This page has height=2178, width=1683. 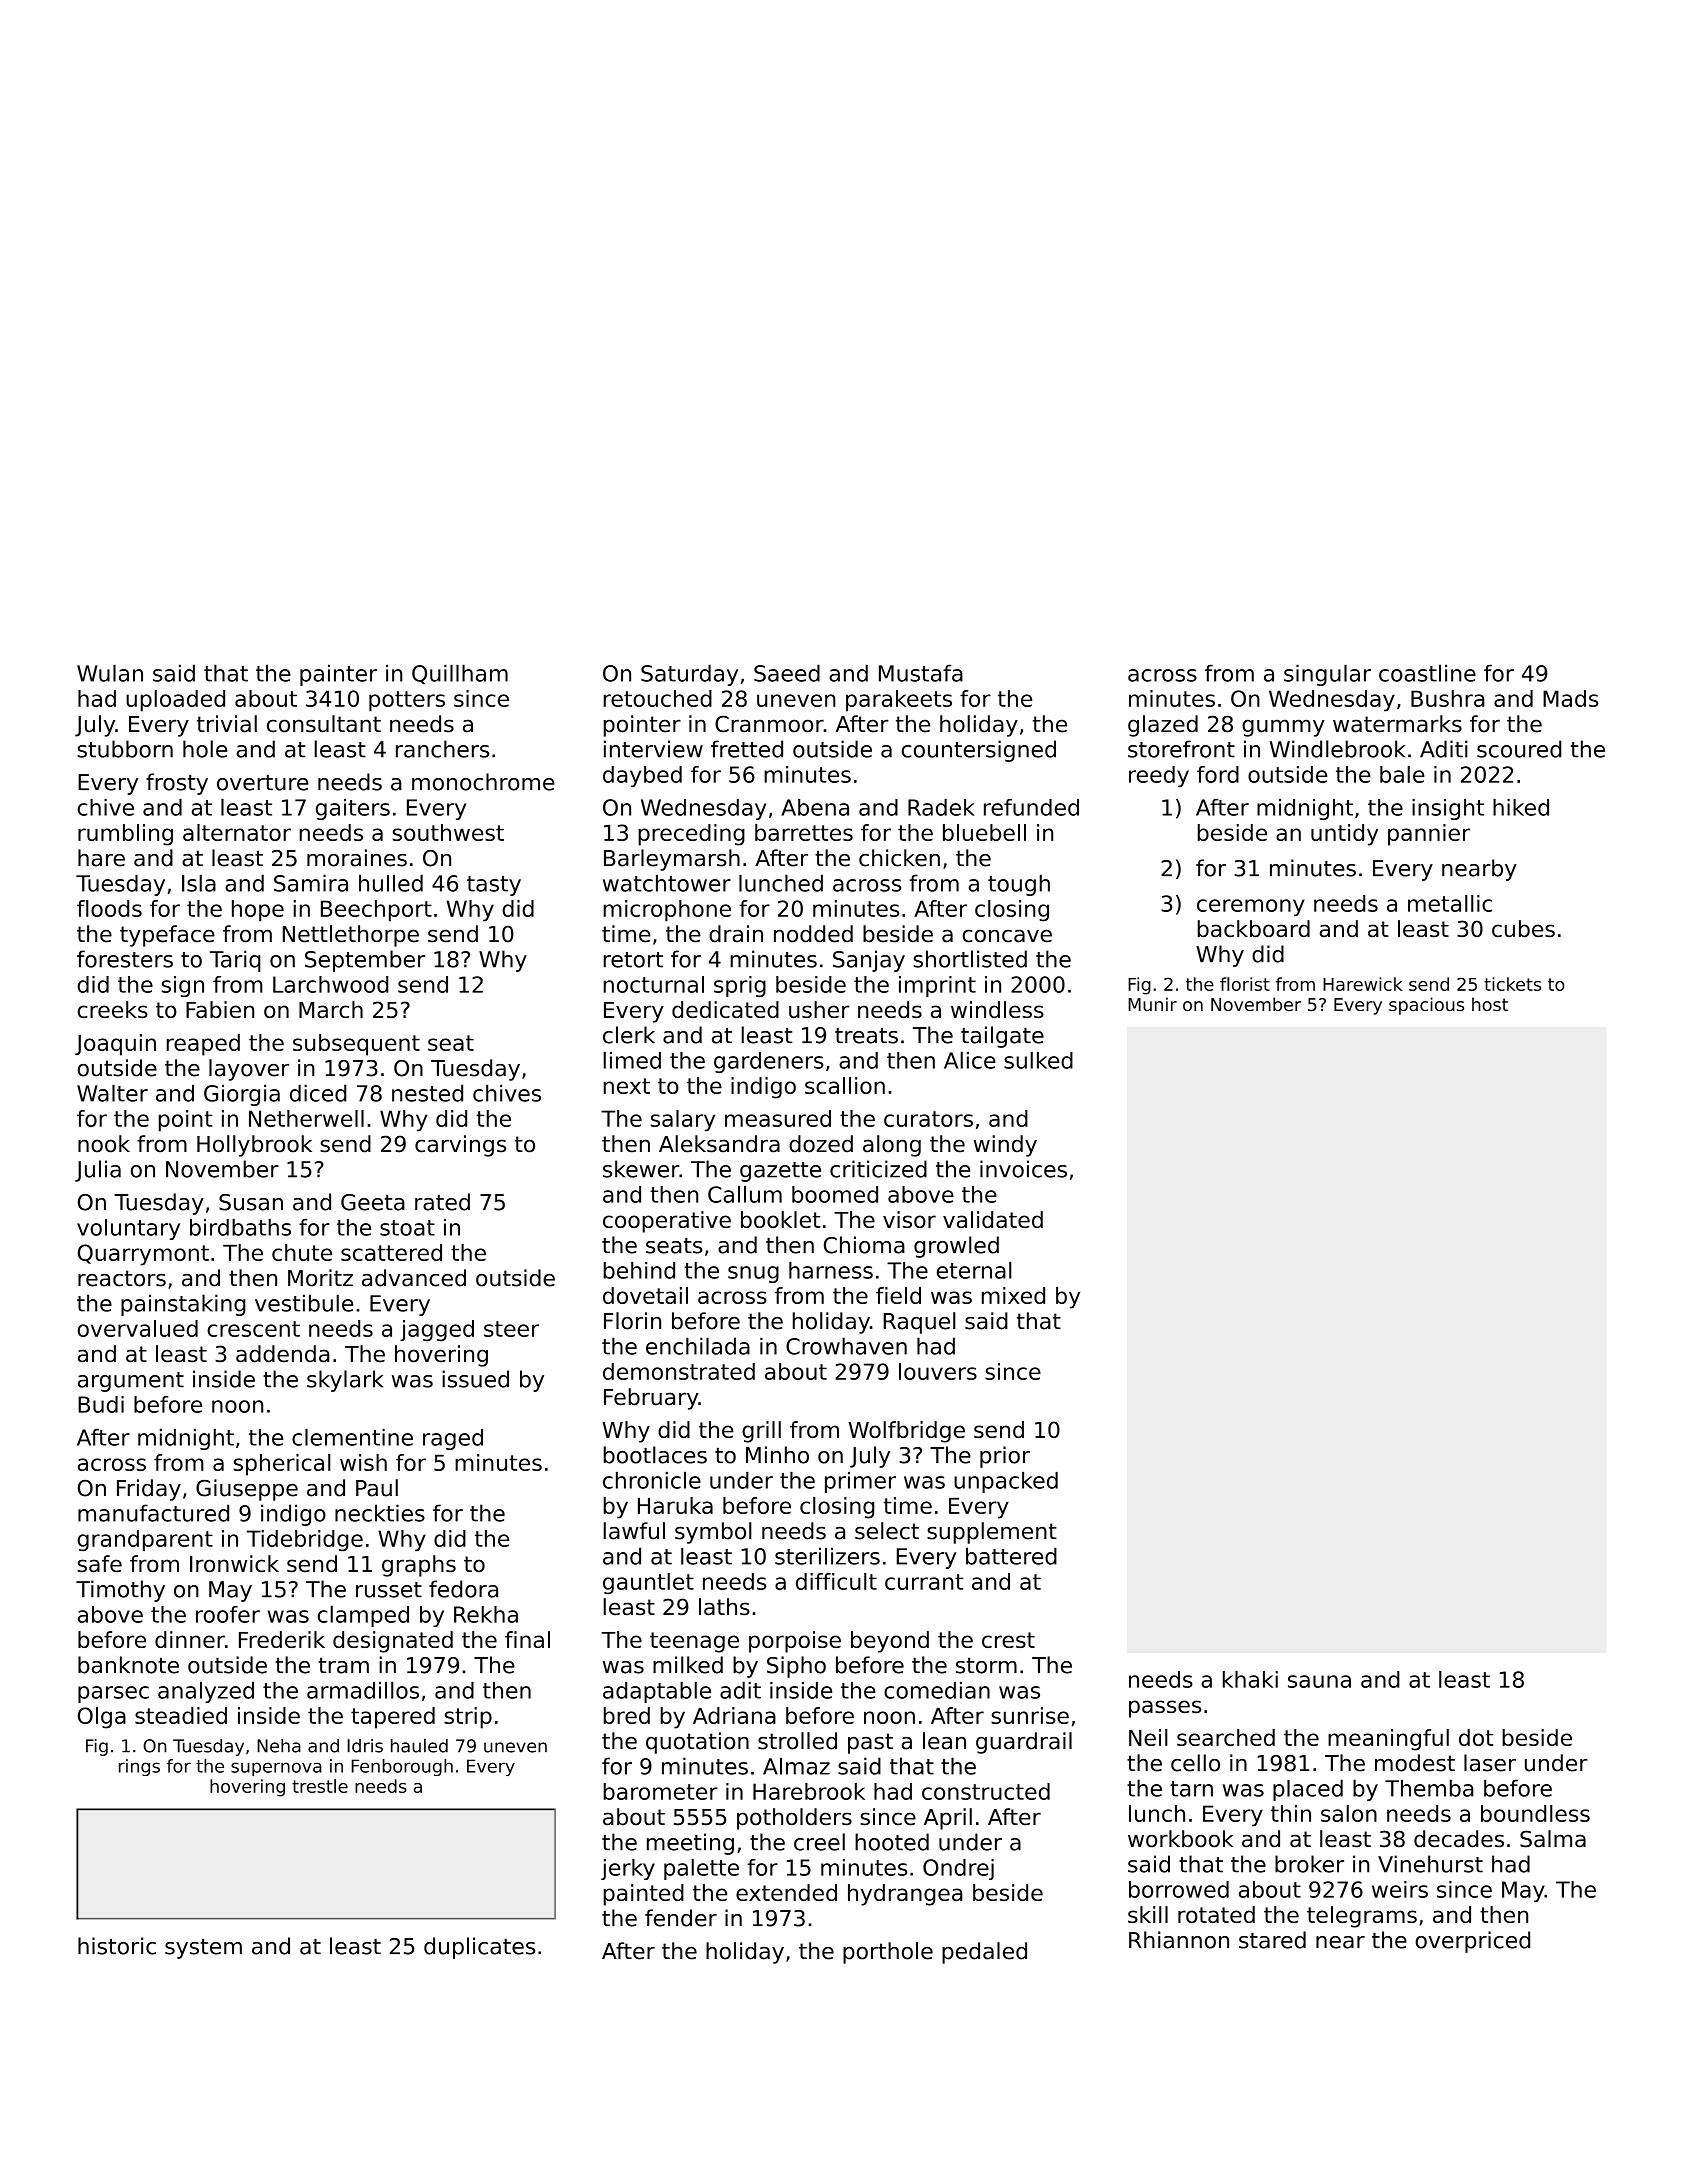 What do you see at coordinates (1319, 1681) in the page?
I see `sauna` at bounding box center [1319, 1681].
